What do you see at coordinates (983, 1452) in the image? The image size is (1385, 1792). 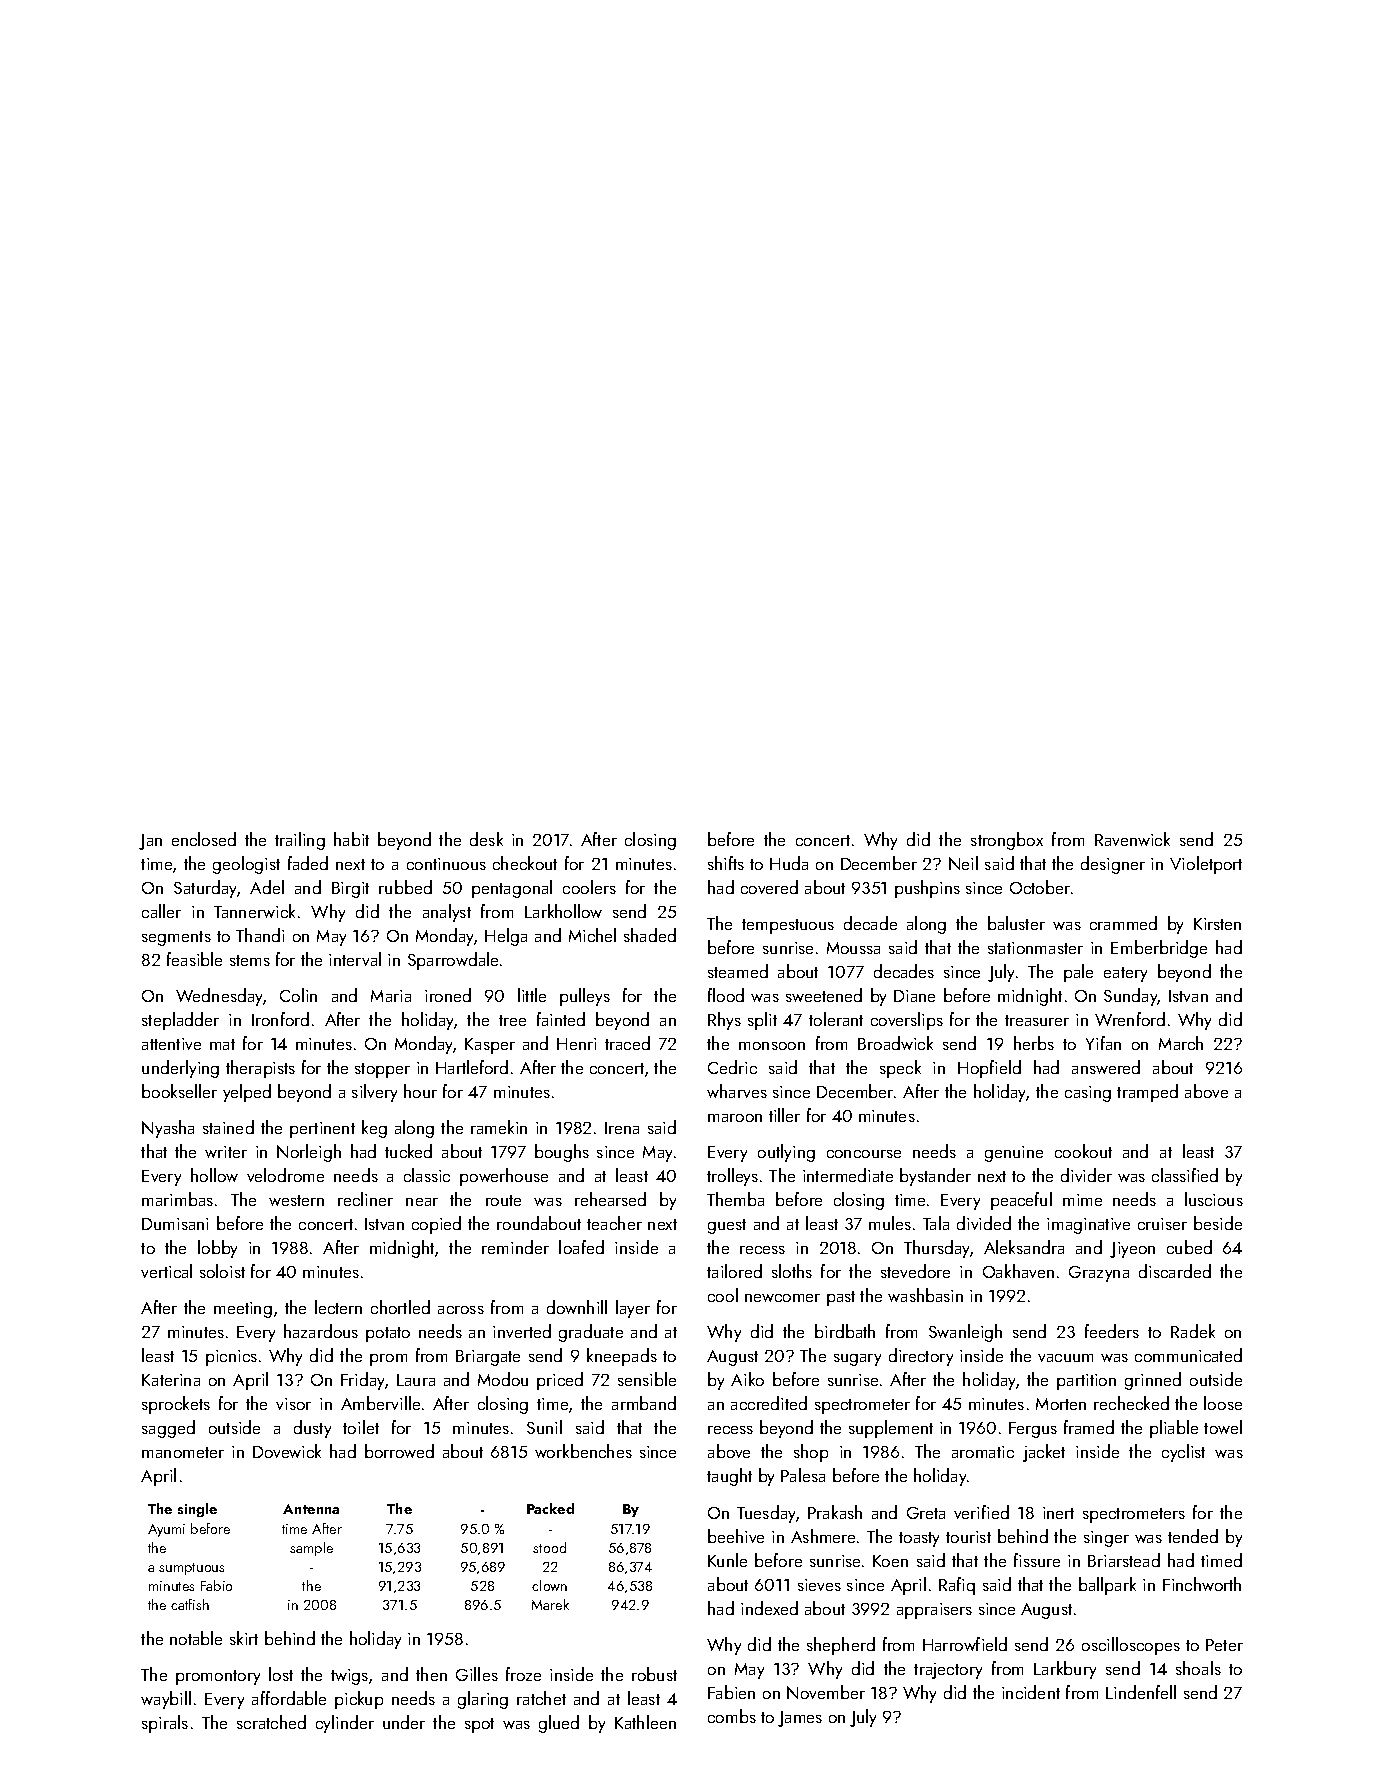 I see `aromatic` at bounding box center [983, 1452].
